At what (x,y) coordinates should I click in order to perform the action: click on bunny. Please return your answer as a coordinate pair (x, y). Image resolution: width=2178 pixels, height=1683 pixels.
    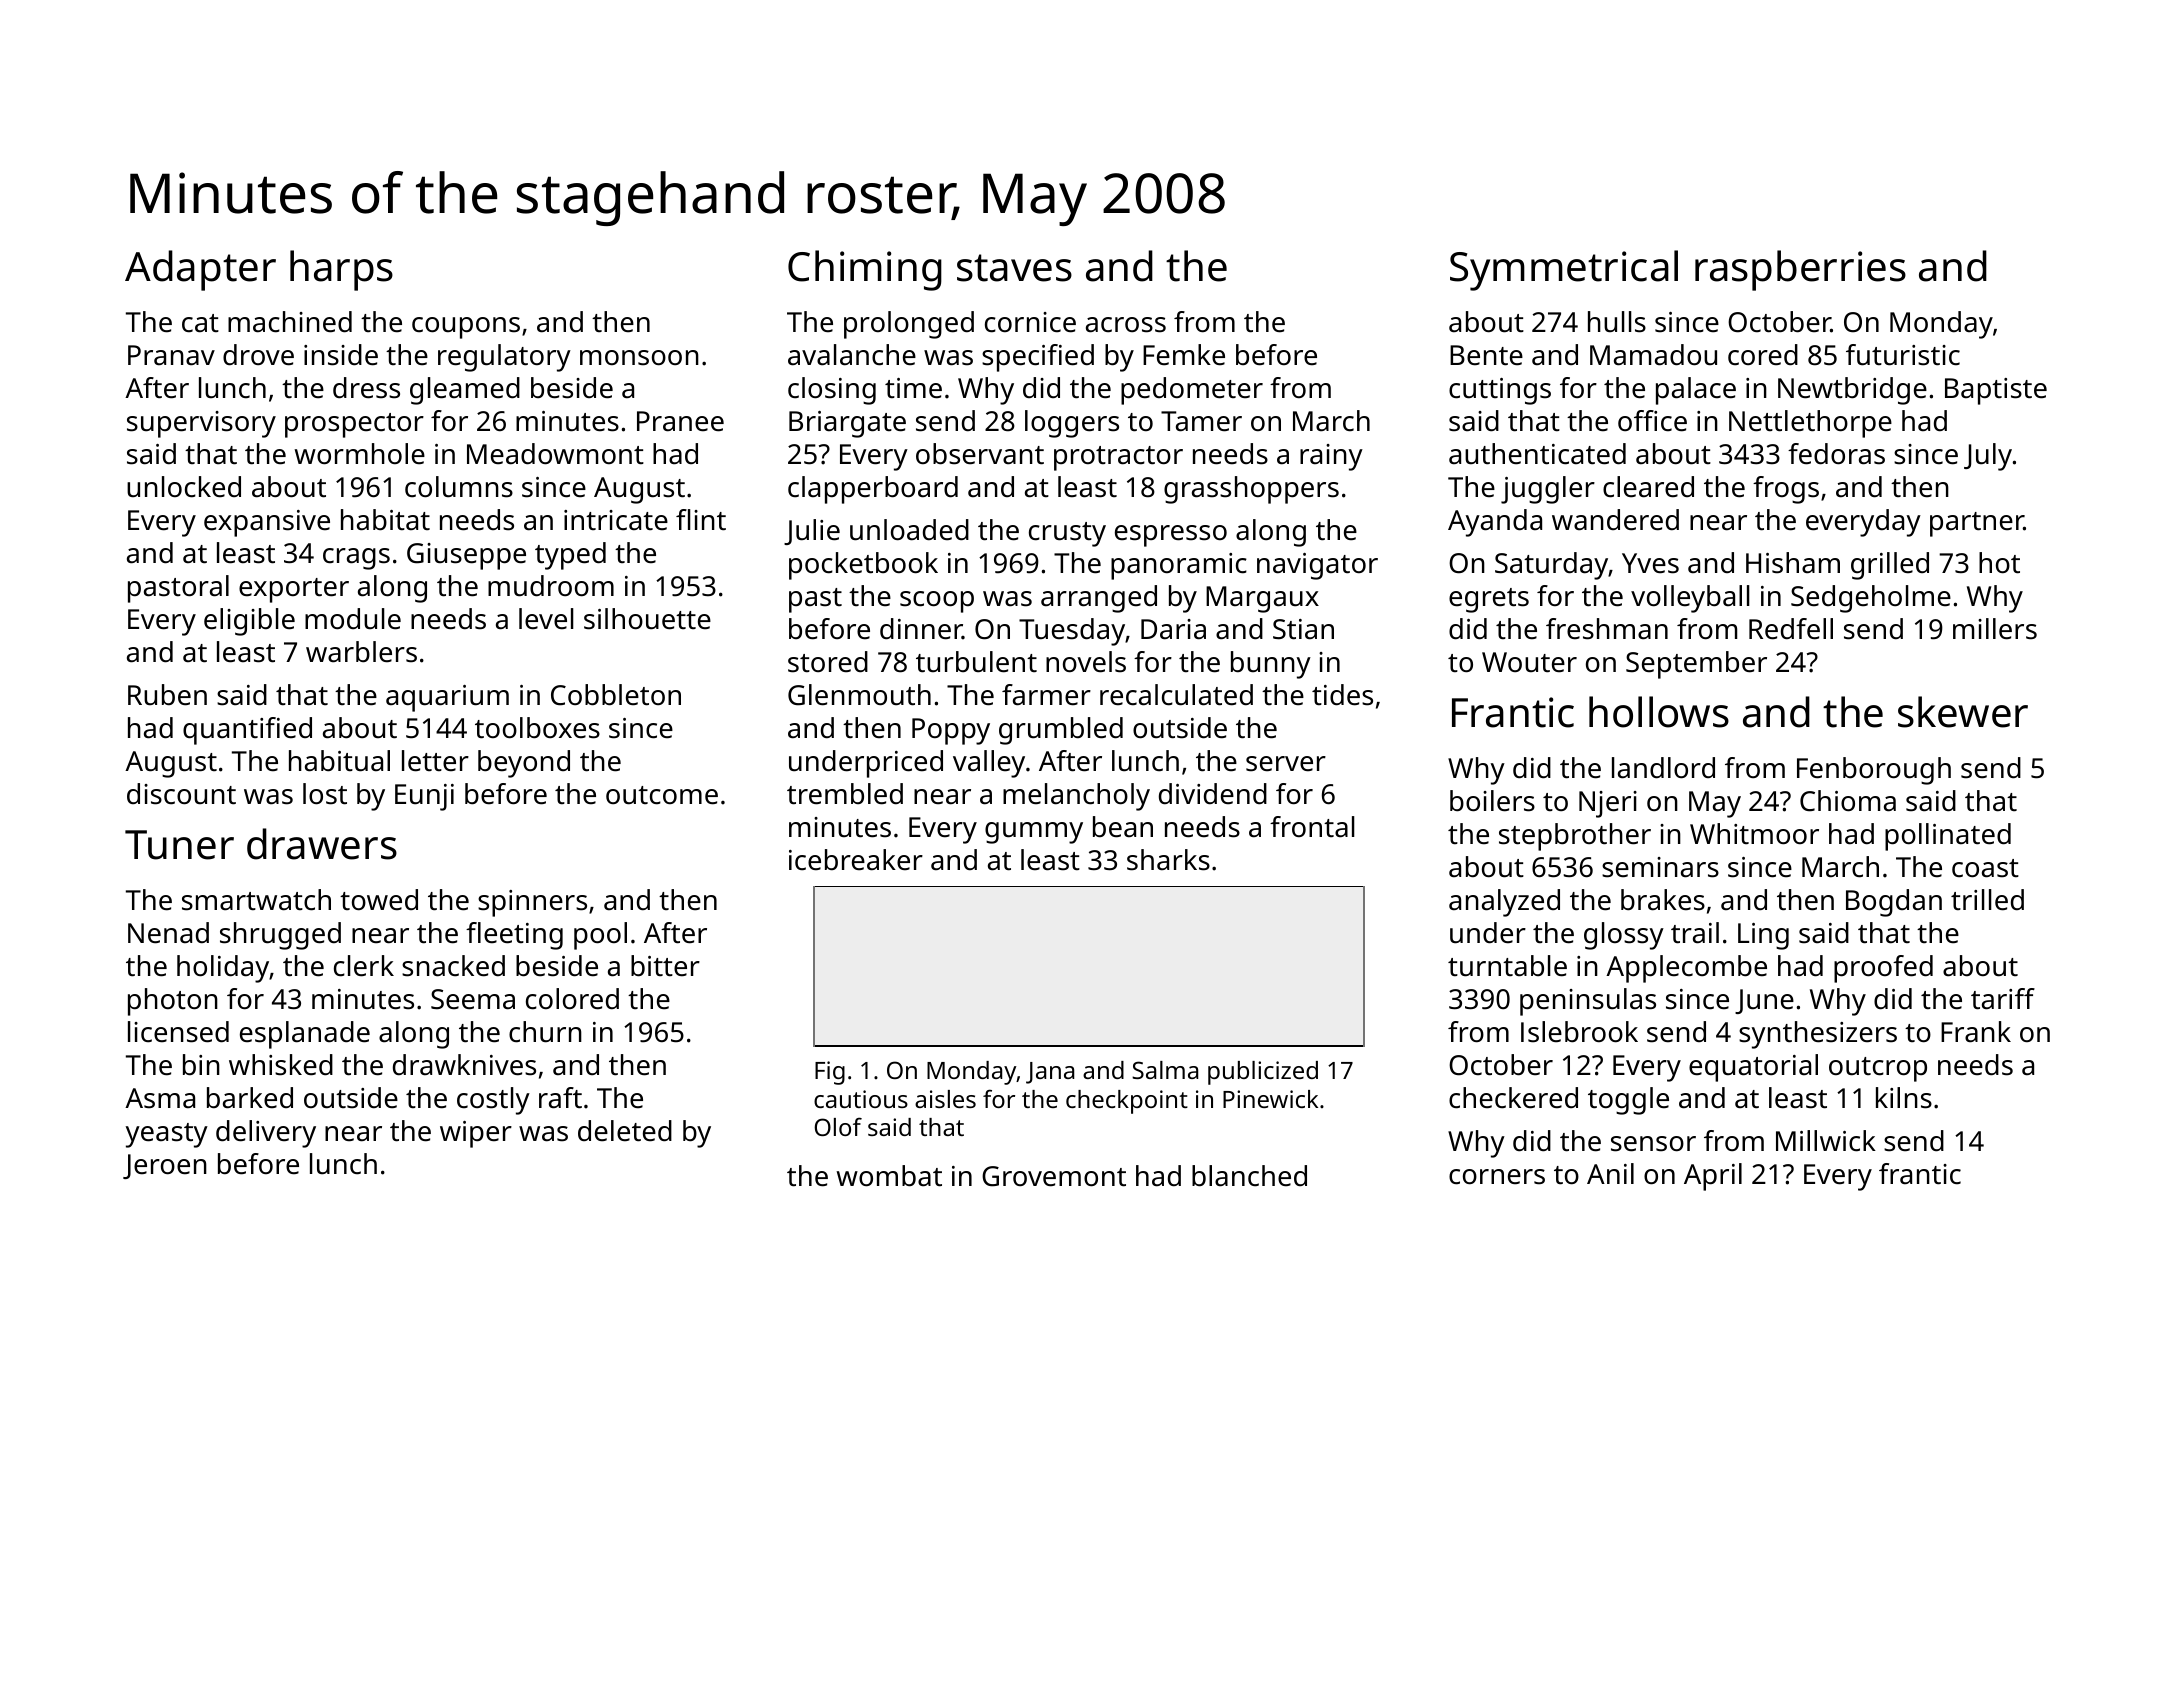
    Looking at the image, I should click on (1271, 665).
